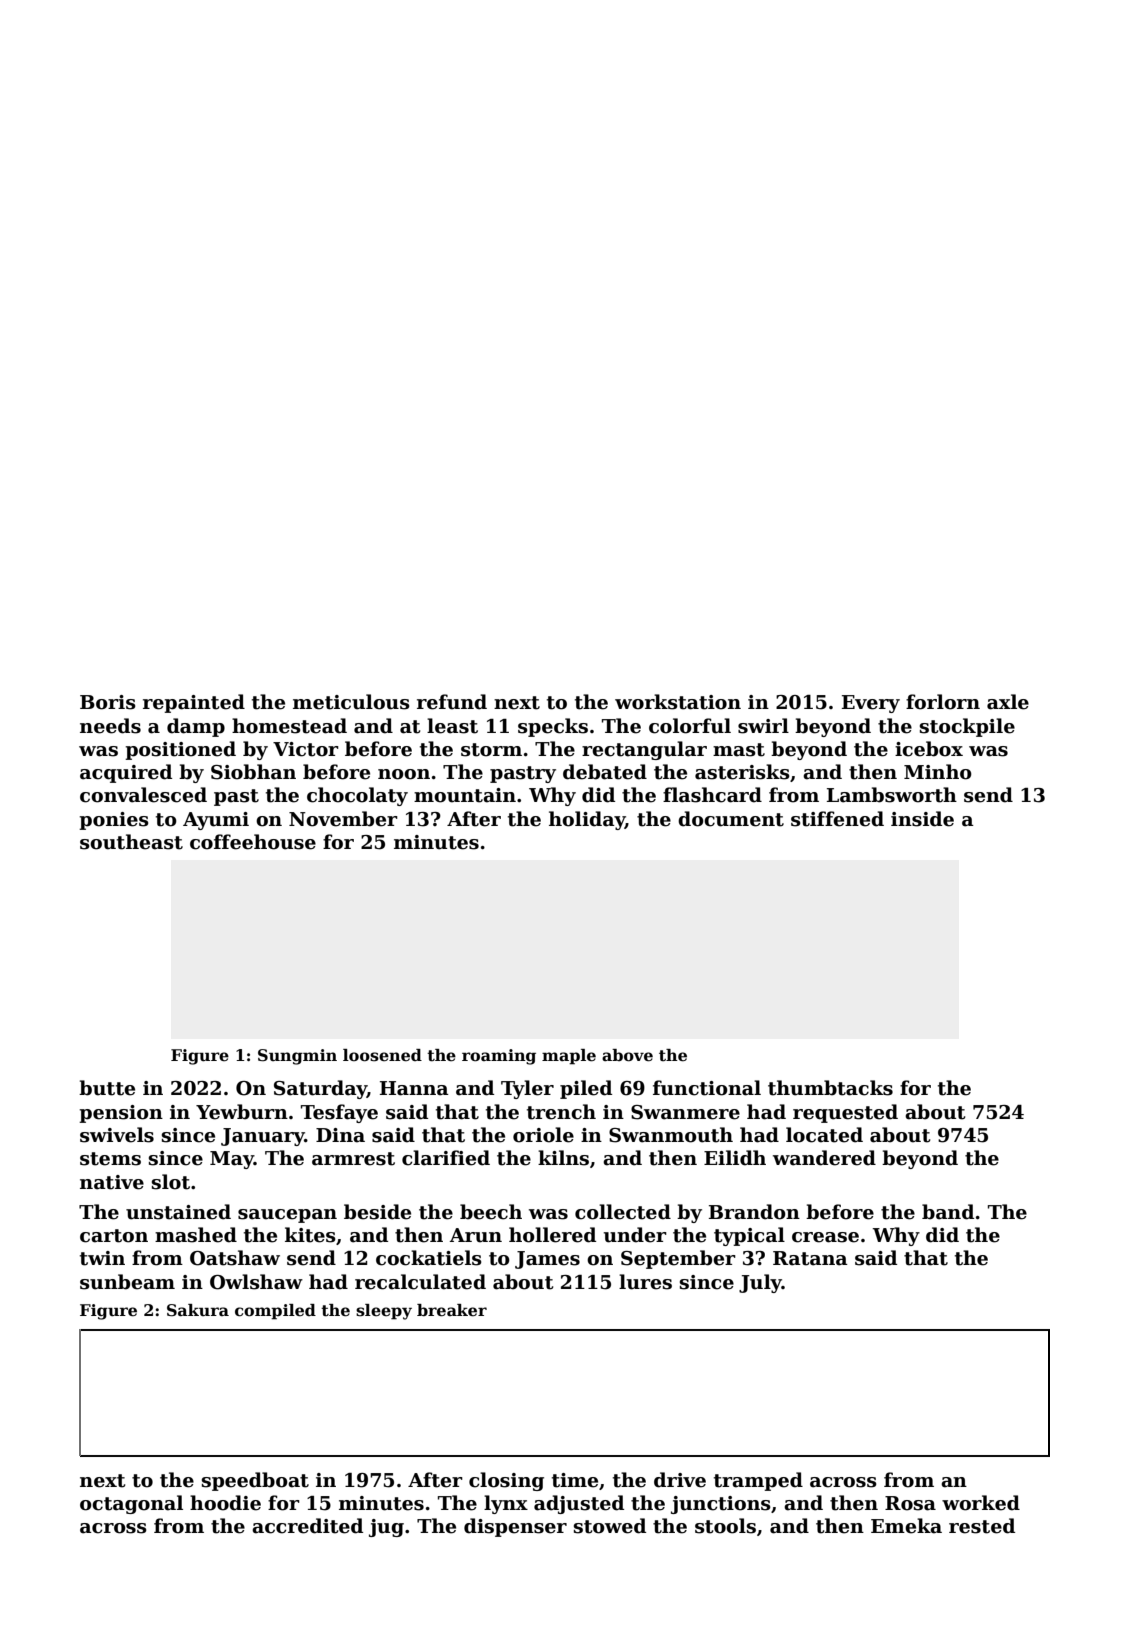 The height and width of the page is (1636, 1129). What do you see at coordinates (830, 1088) in the page?
I see `thumbtacks` at bounding box center [830, 1088].
